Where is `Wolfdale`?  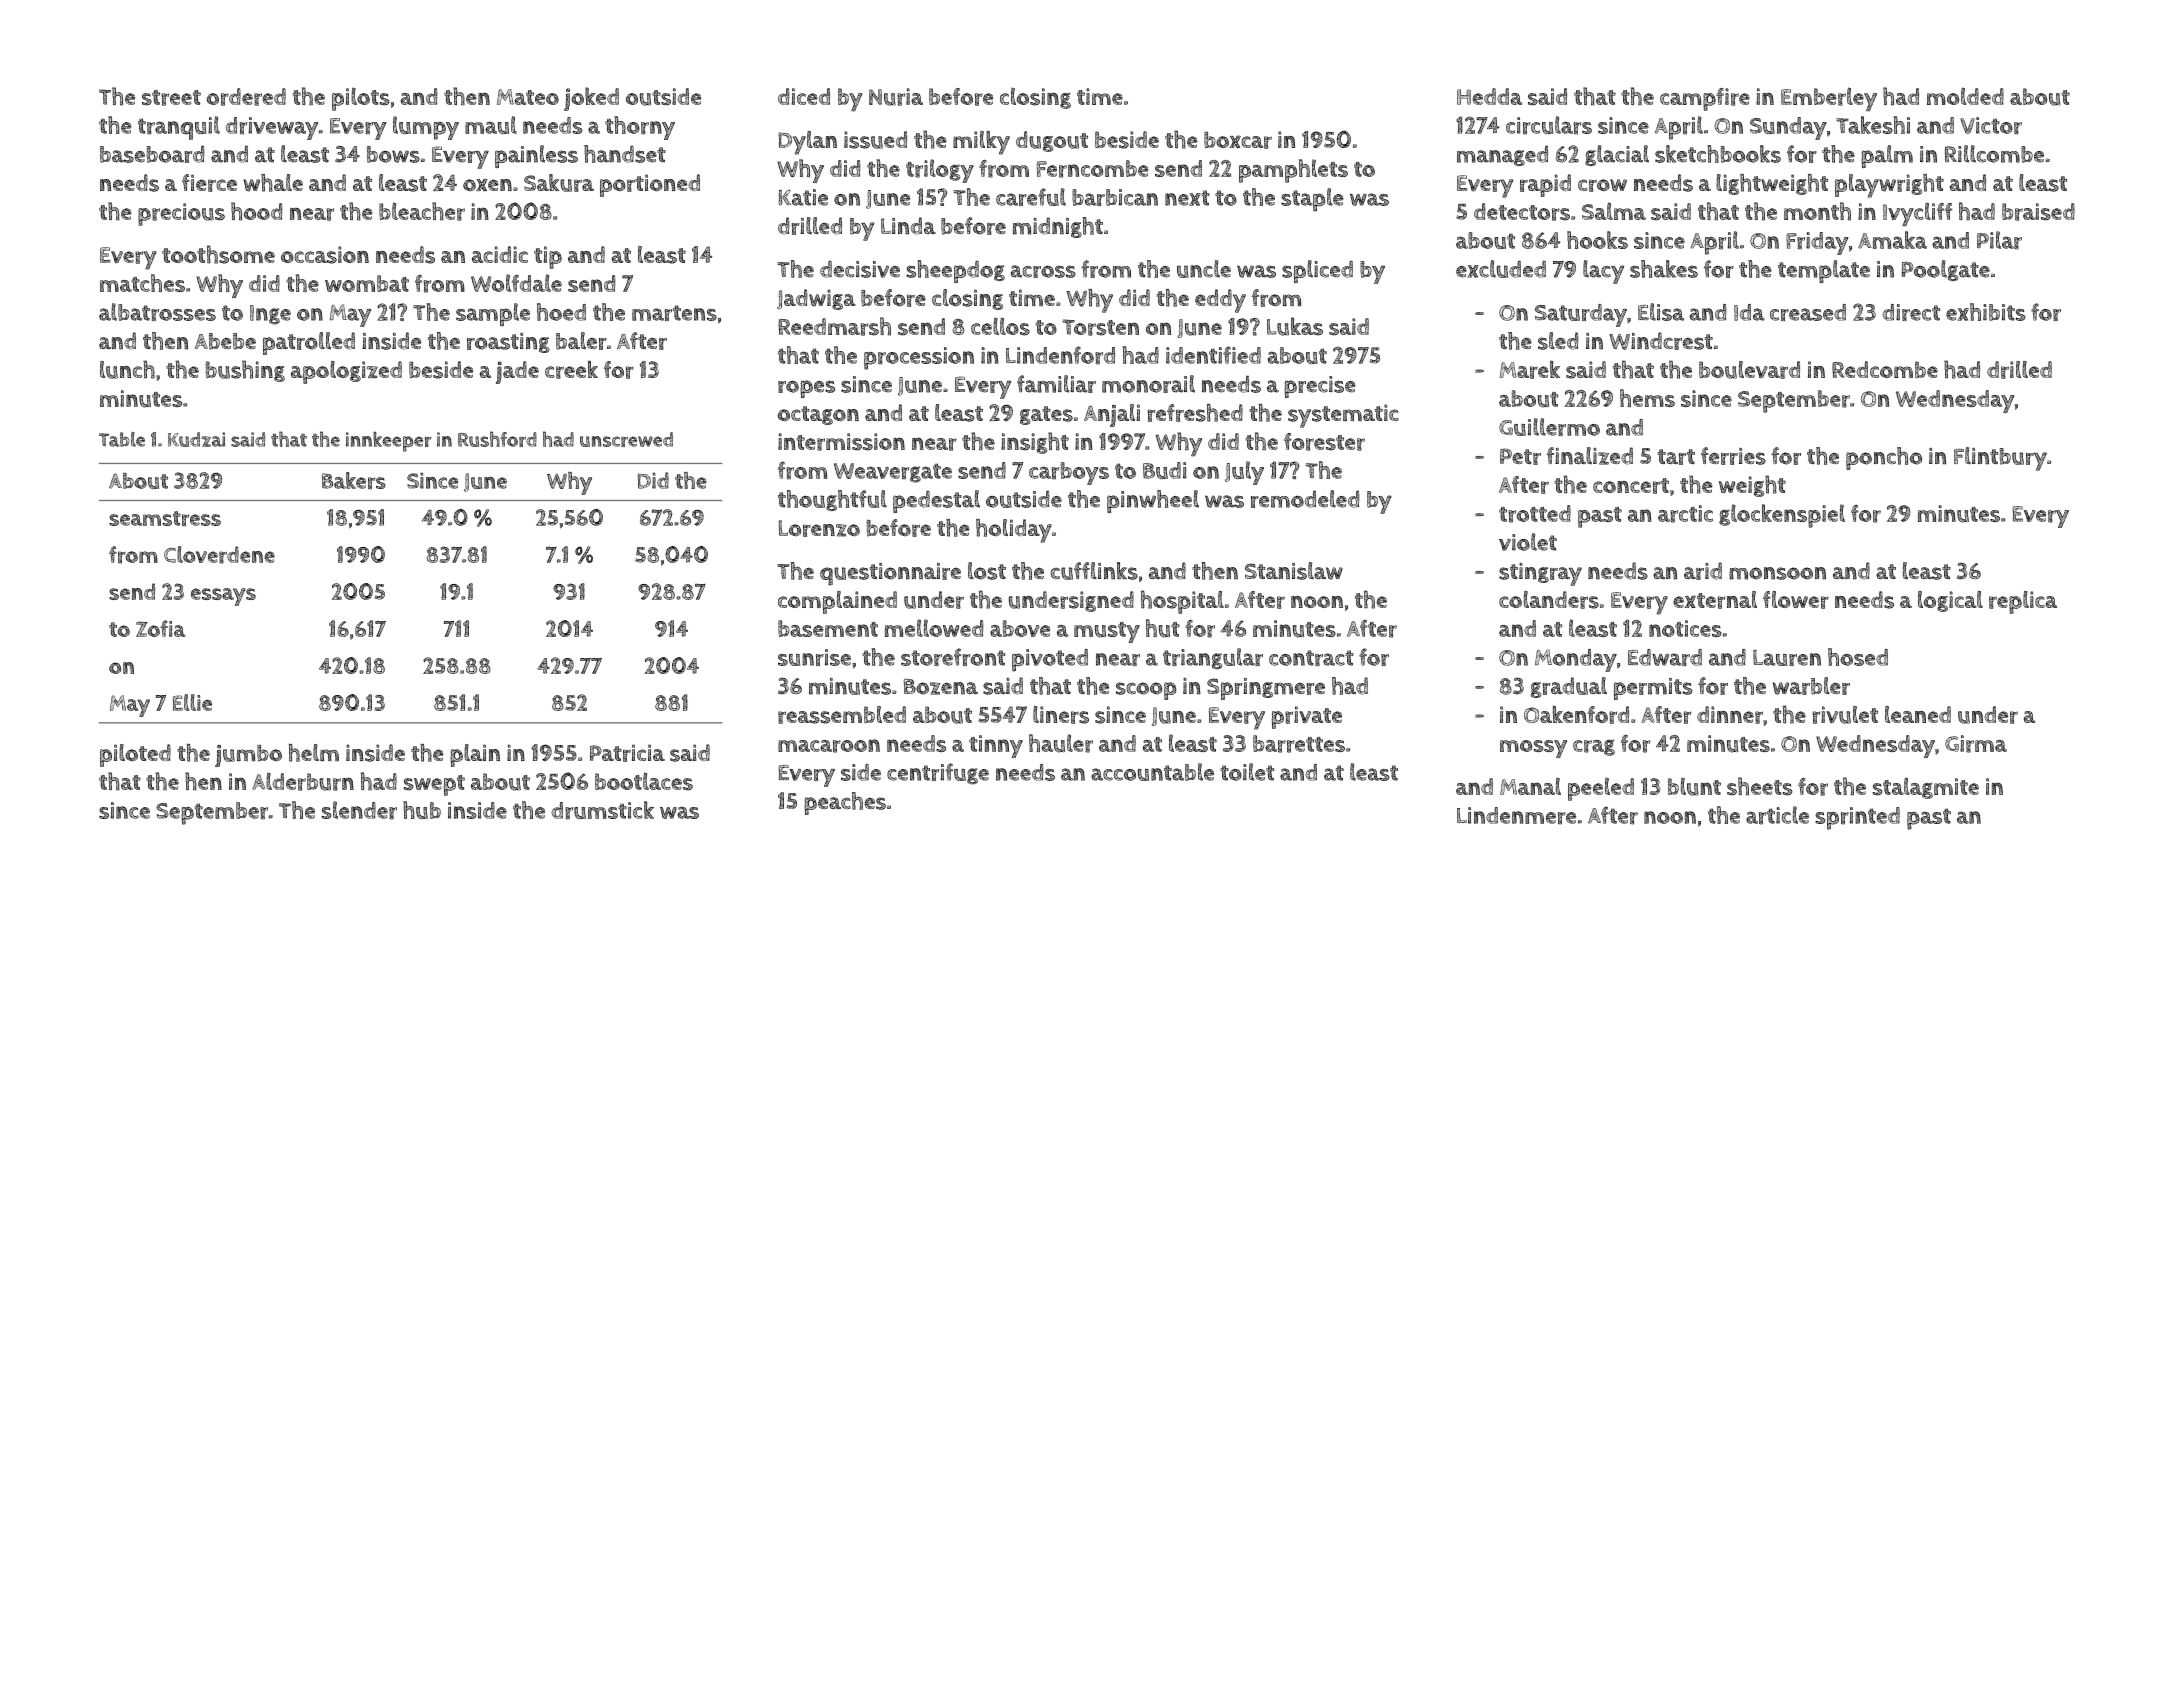
Wolfdale is located at coordinates (516, 283).
